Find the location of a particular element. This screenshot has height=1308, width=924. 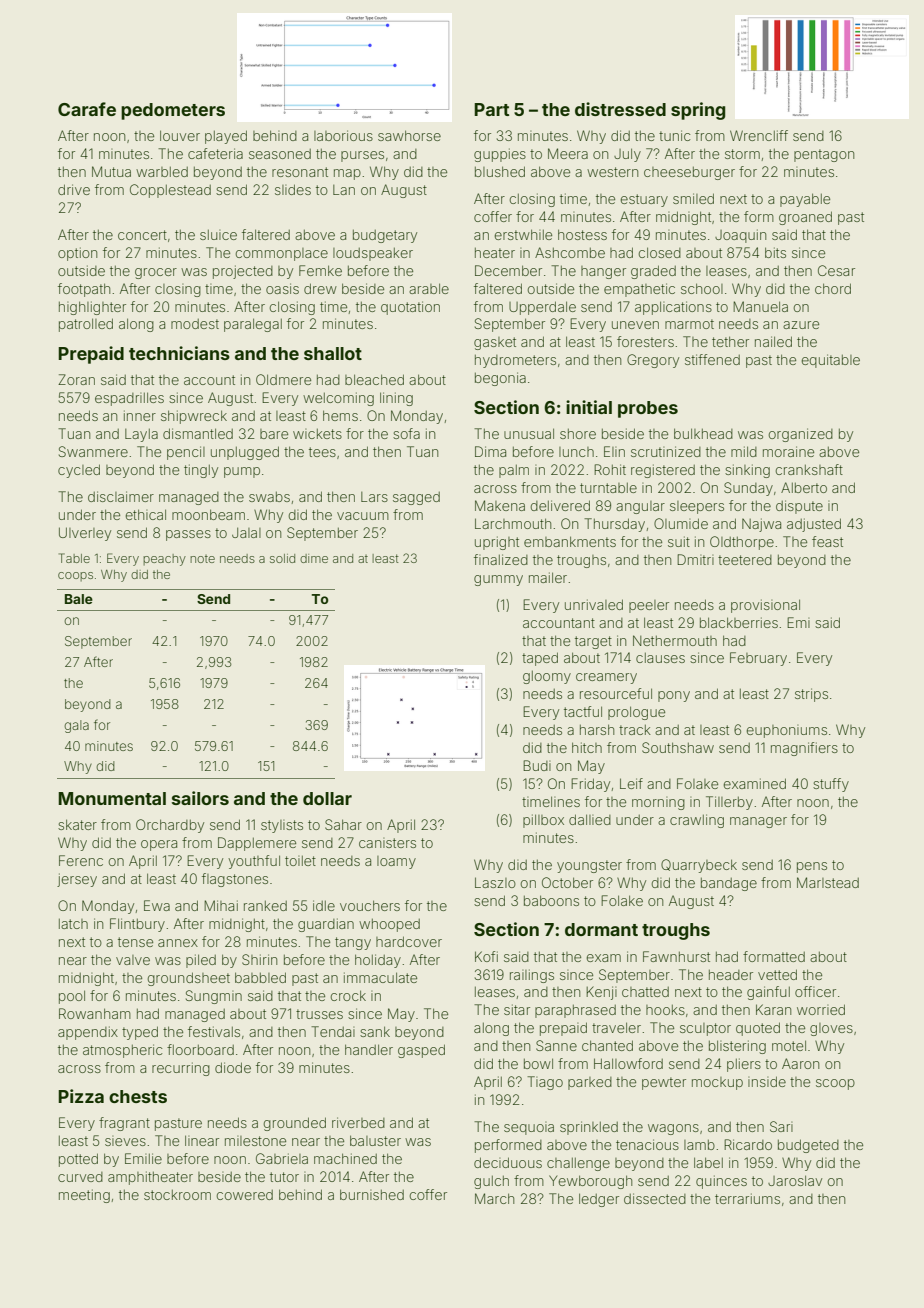

Fawnhurst is located at coordinates (676, 956).
